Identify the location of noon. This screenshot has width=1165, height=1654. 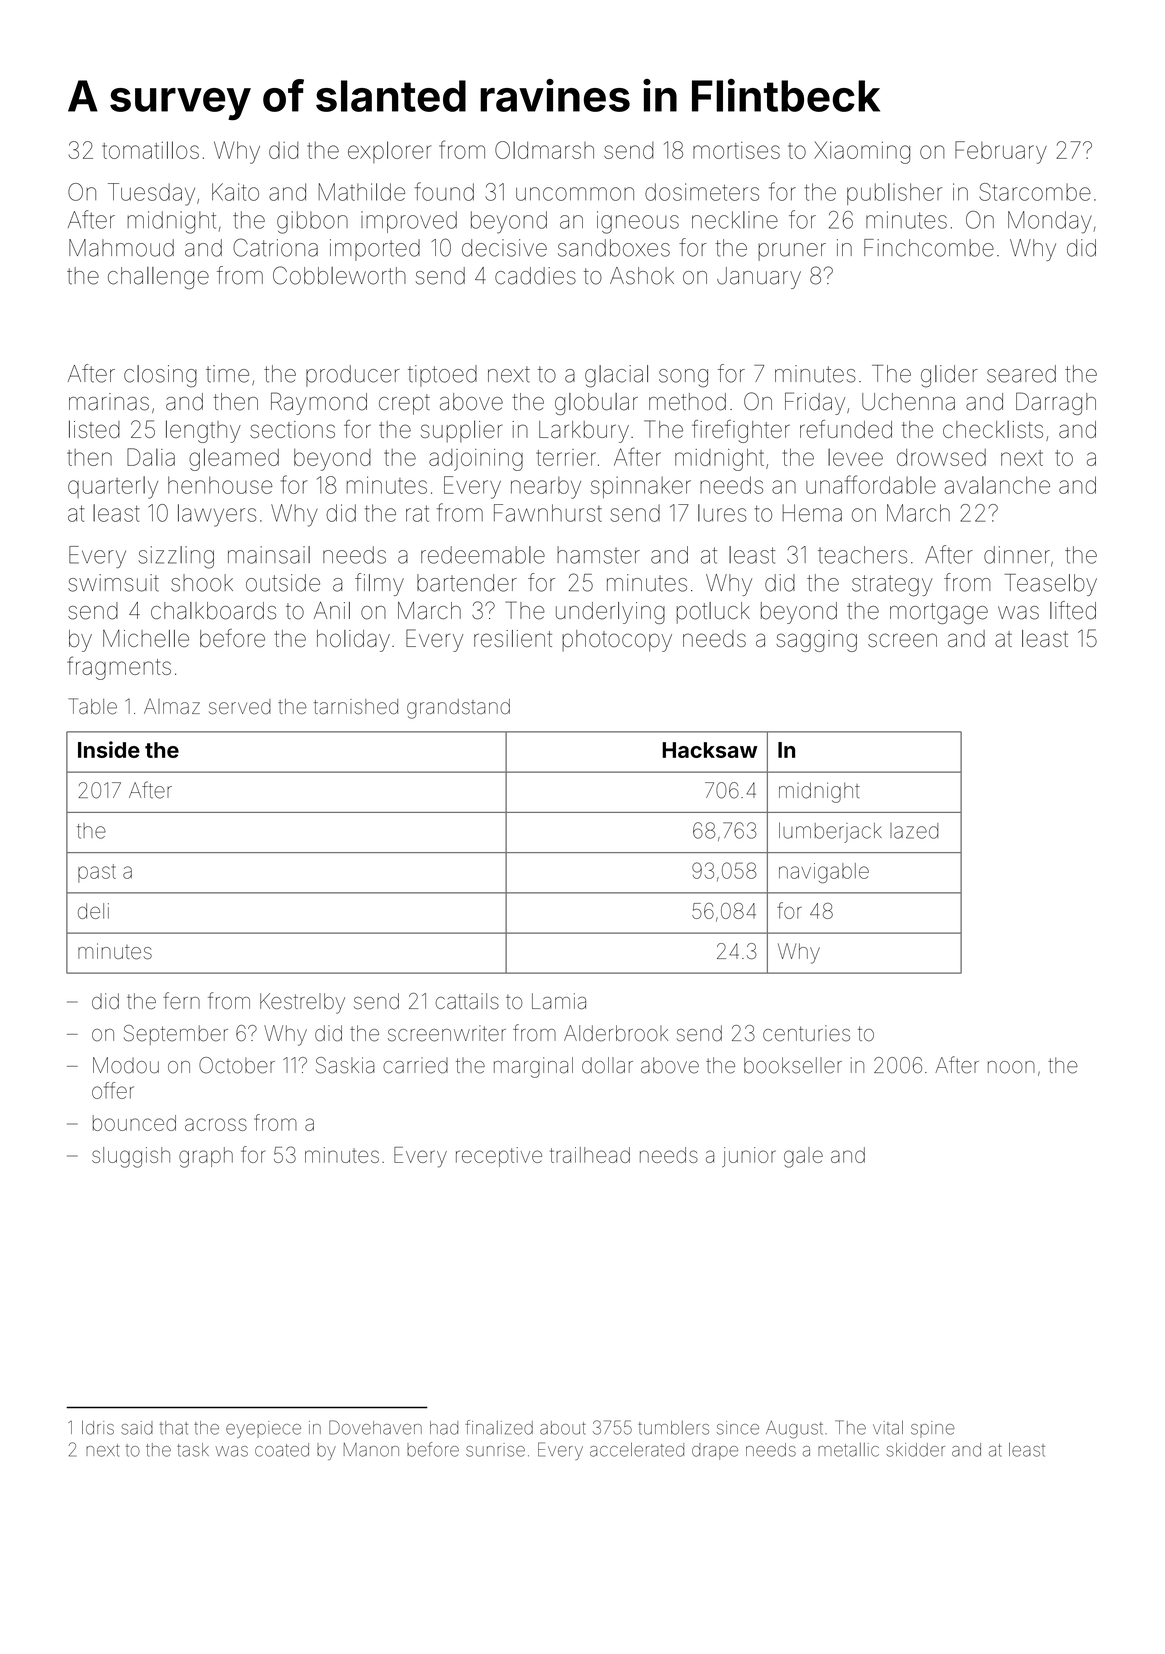
(1011, 1067).
